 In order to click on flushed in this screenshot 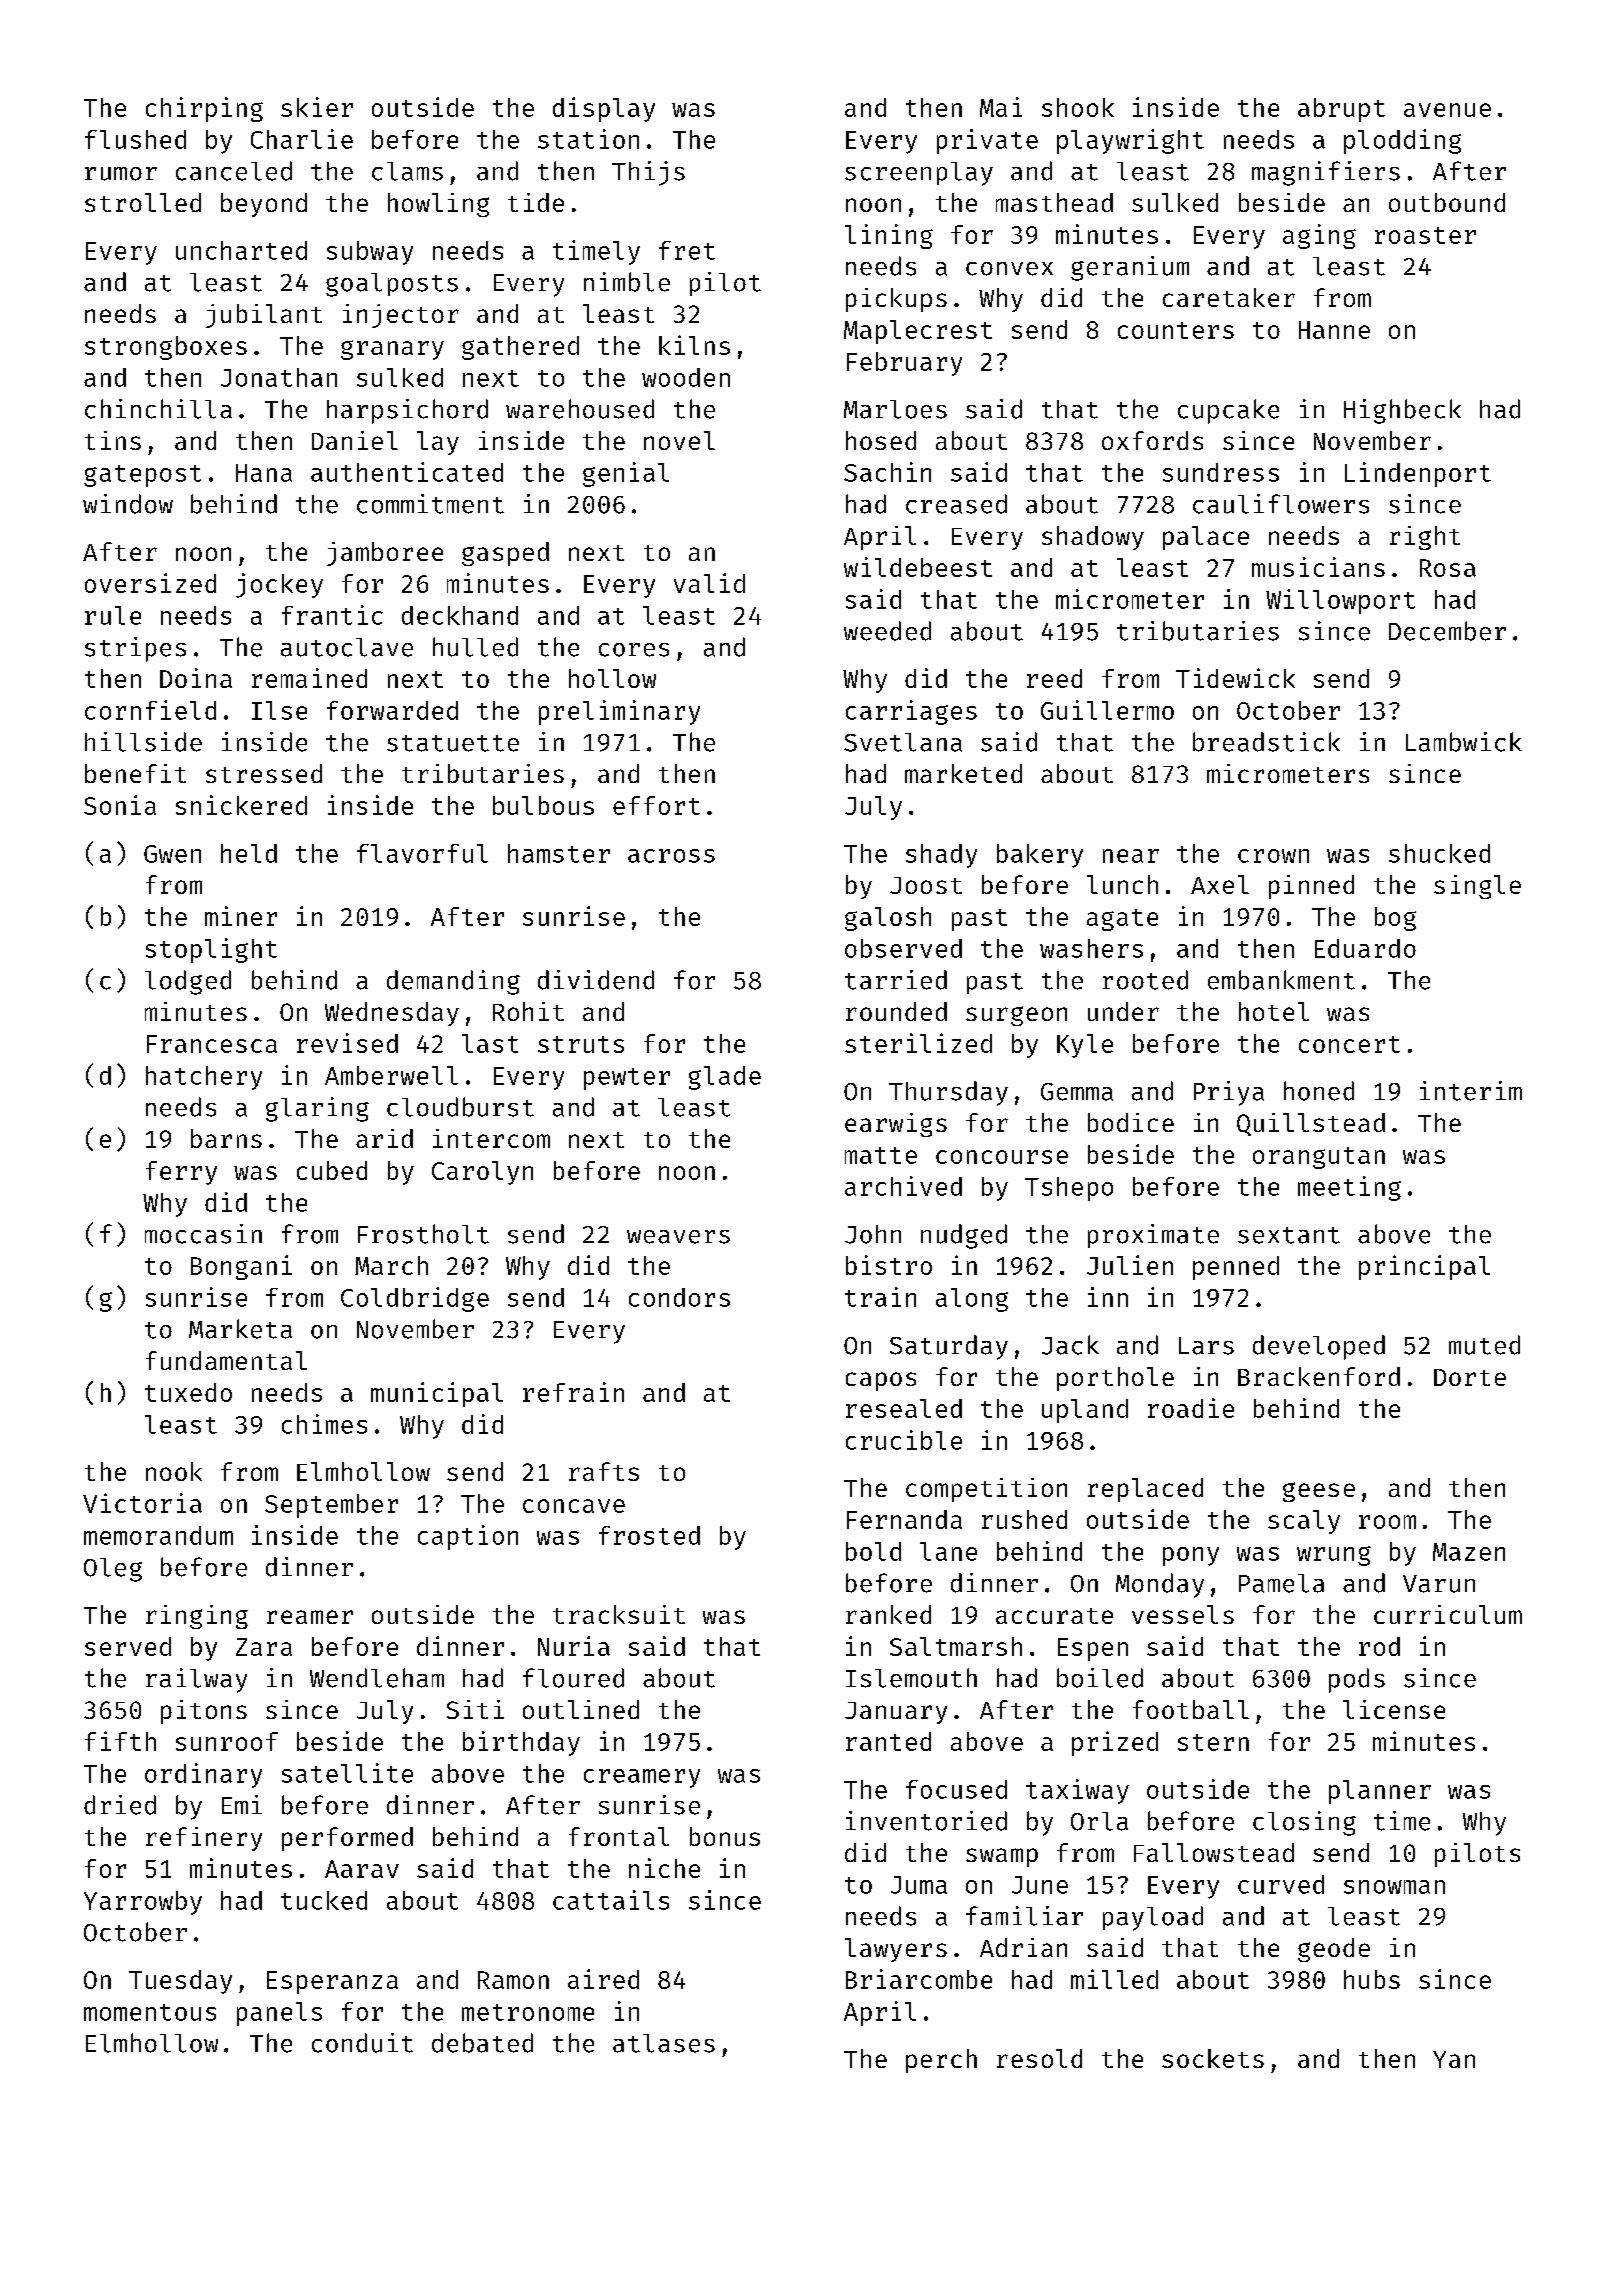, I will do `click(135, 139)`.
